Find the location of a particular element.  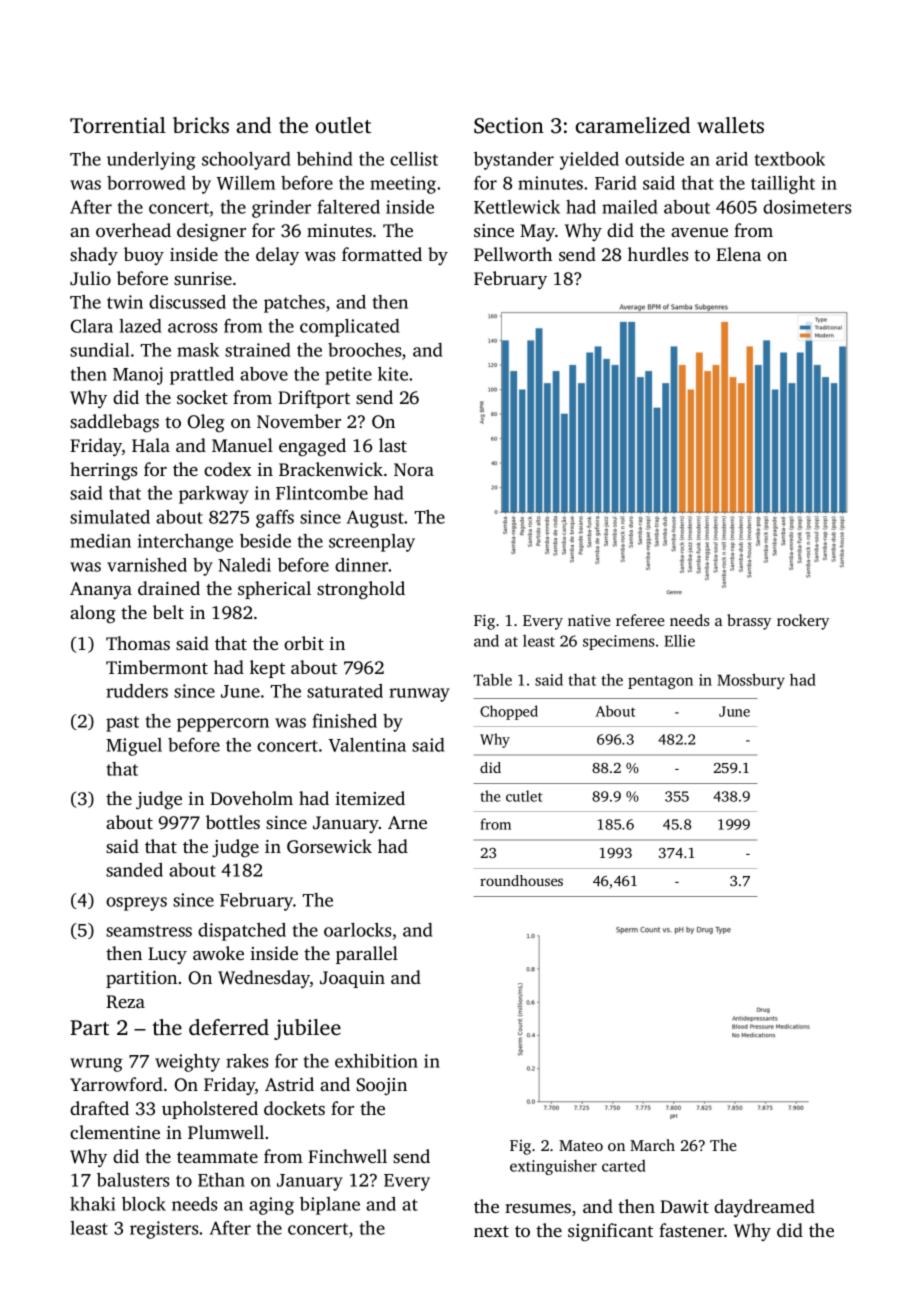

Torrential is located at coordinates (118, 125).
